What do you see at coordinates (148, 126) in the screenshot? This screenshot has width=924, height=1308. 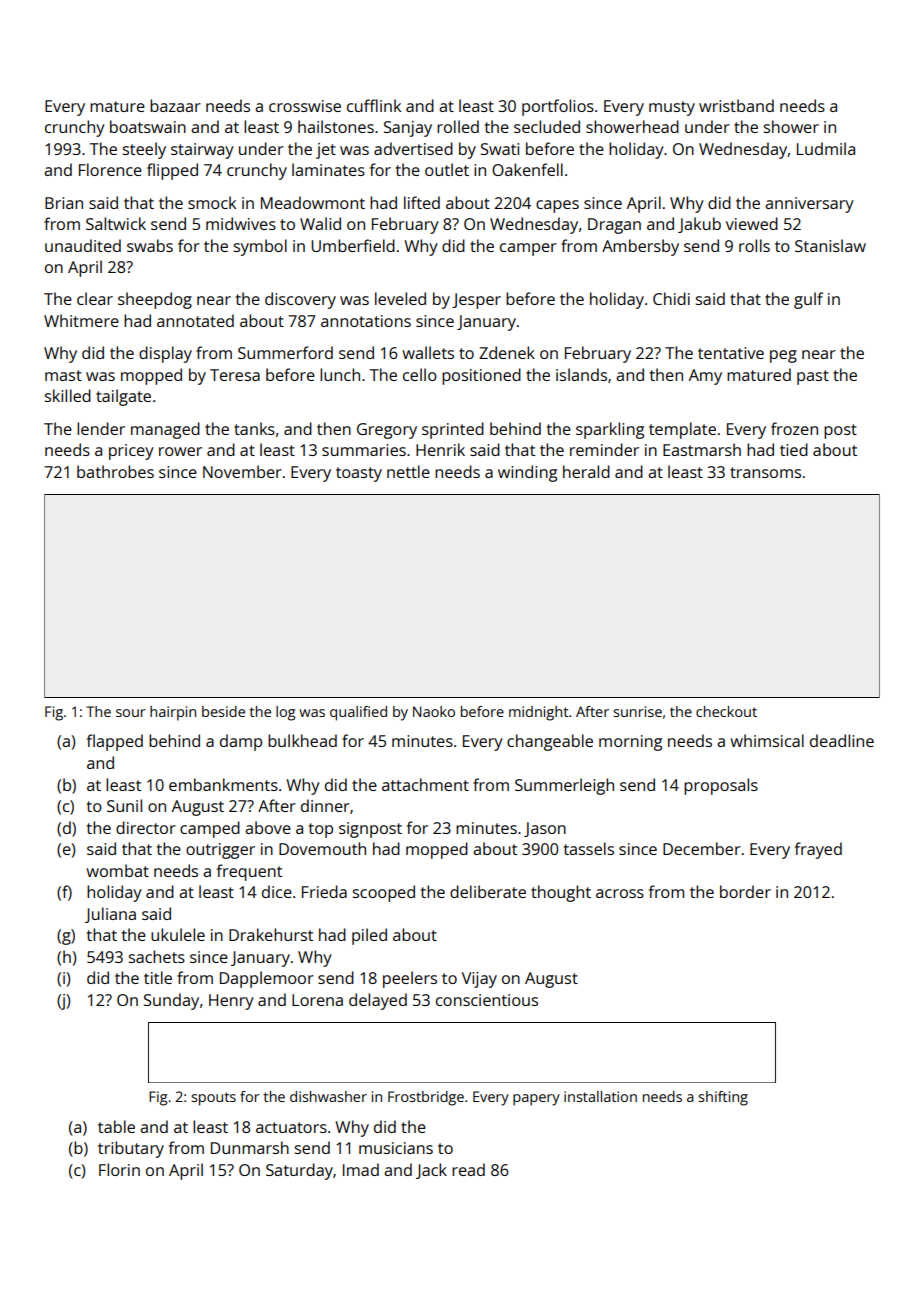 I see `boatswain` at bounding box center [148, 126].
